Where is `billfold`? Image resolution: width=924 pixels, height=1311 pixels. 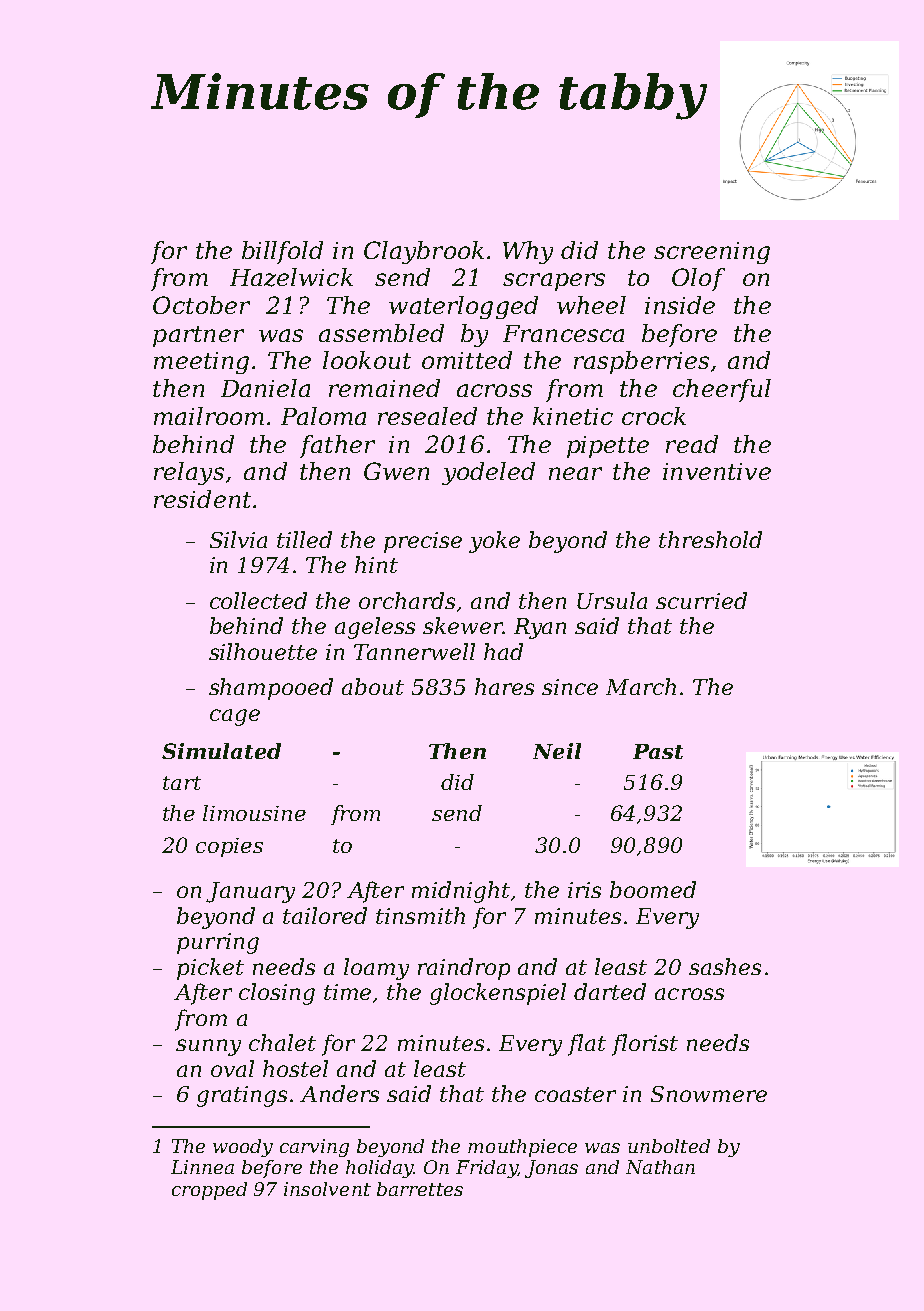
billfold is located at coordinates (282, 252).
